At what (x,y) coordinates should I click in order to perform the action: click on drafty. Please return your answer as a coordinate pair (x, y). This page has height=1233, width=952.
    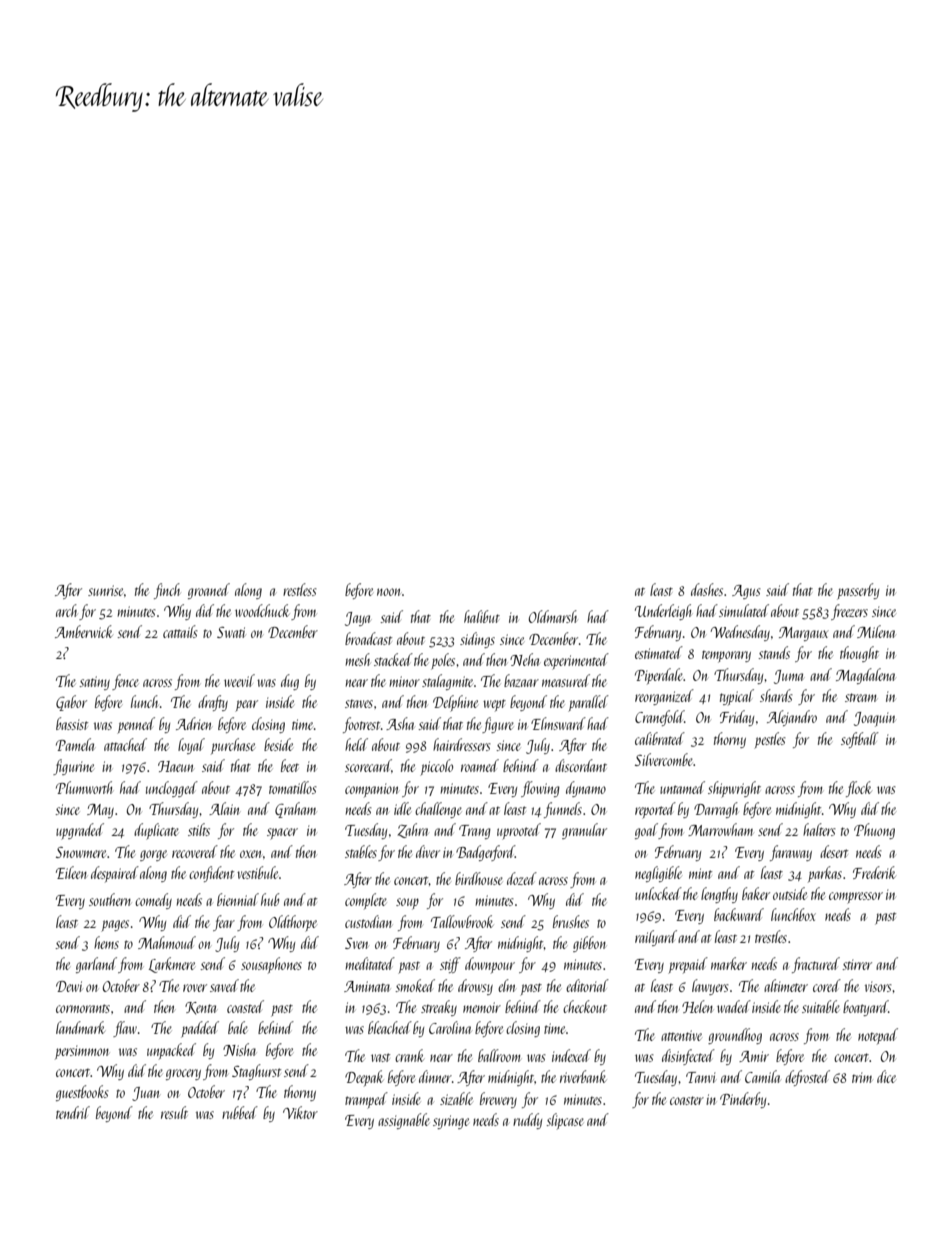
    Looking at the image, I should click on (213, 703).
